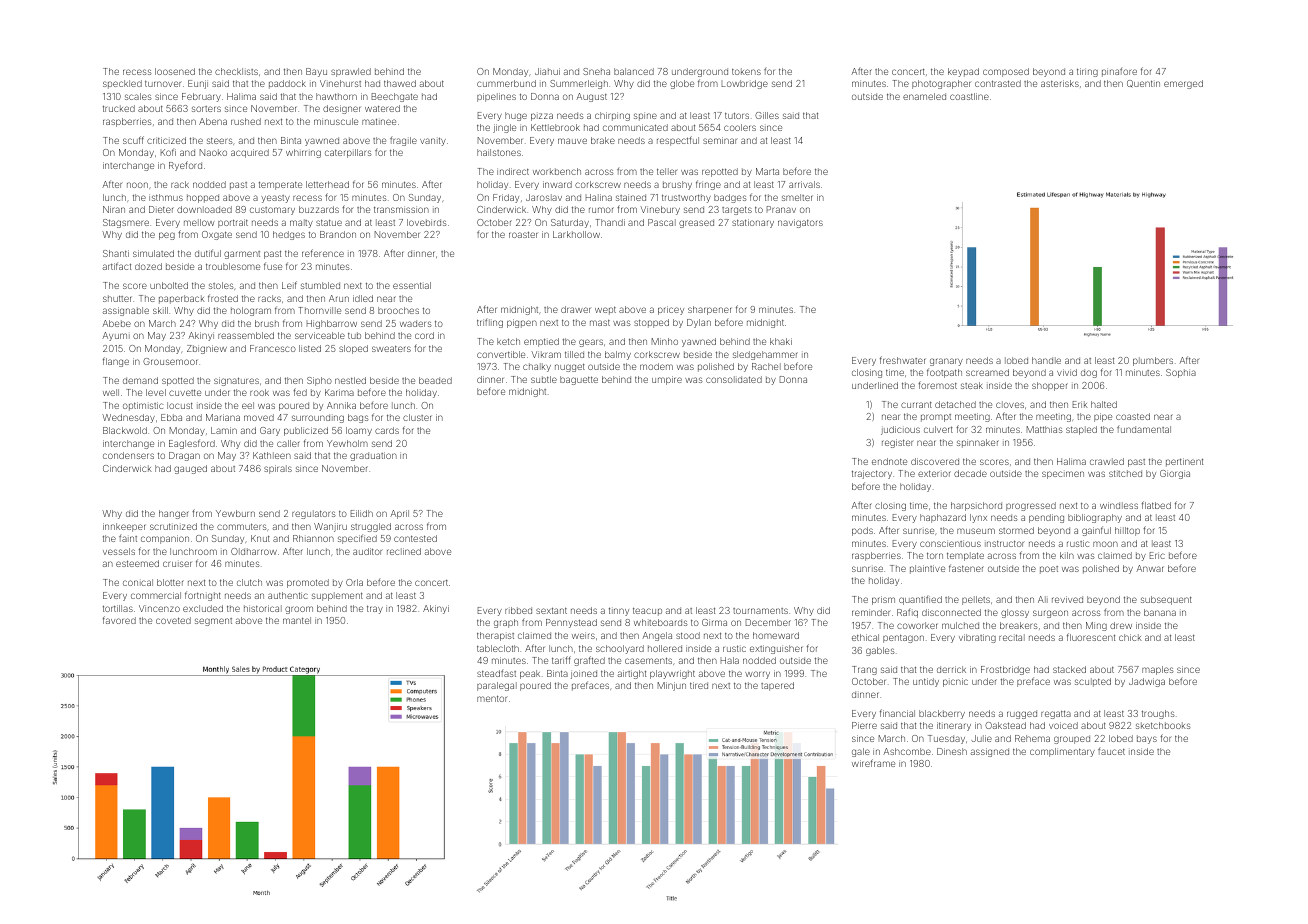 This screenshot has width=1308, height=924. Describe the element at coordinates (513, 171) in the screenshot. I see `indirect` at that location.
